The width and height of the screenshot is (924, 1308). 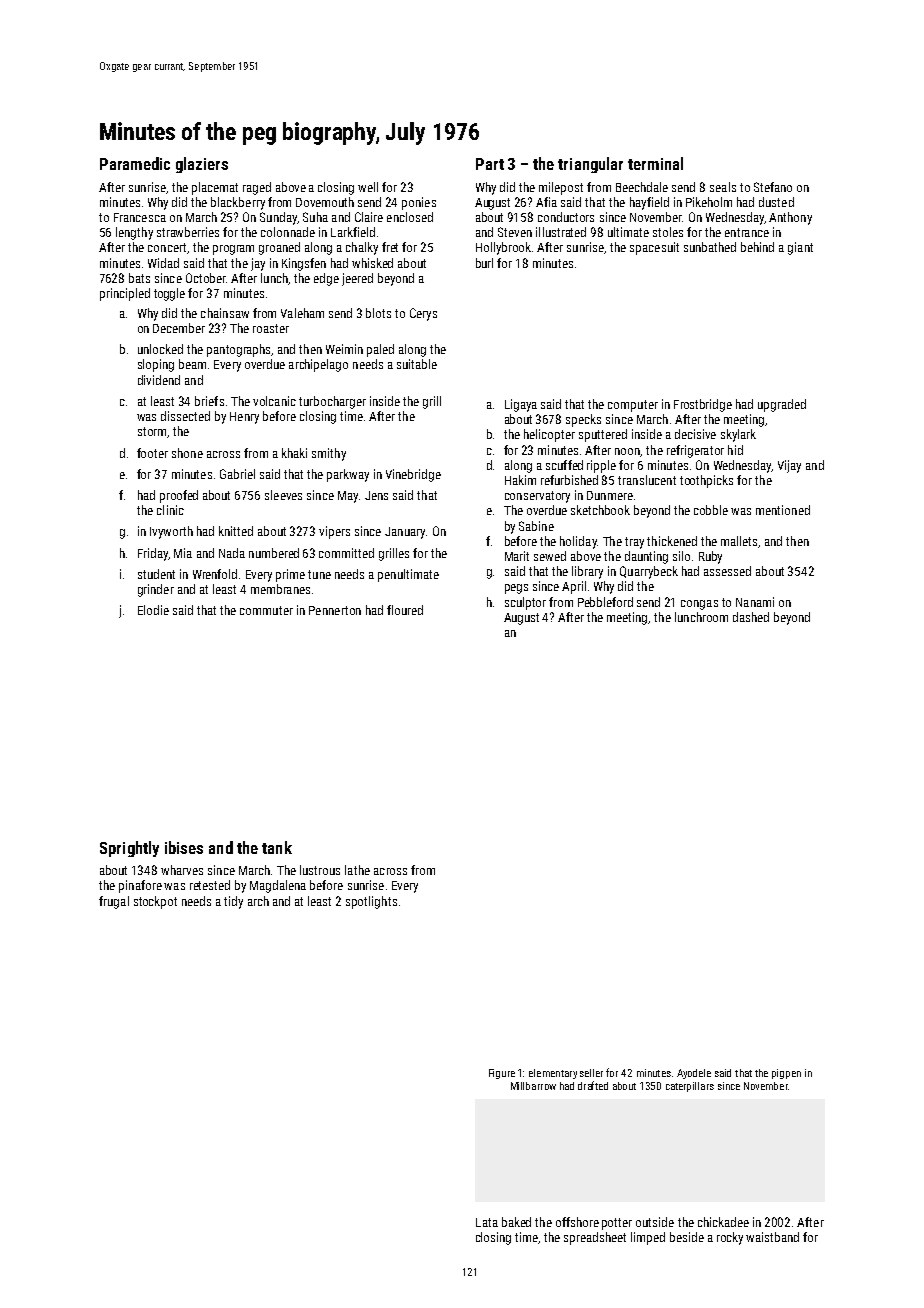 What do you see at coordinates (487, 1222) in the screenshot?
I see `Lata` at bounding box center [487, 1222].
